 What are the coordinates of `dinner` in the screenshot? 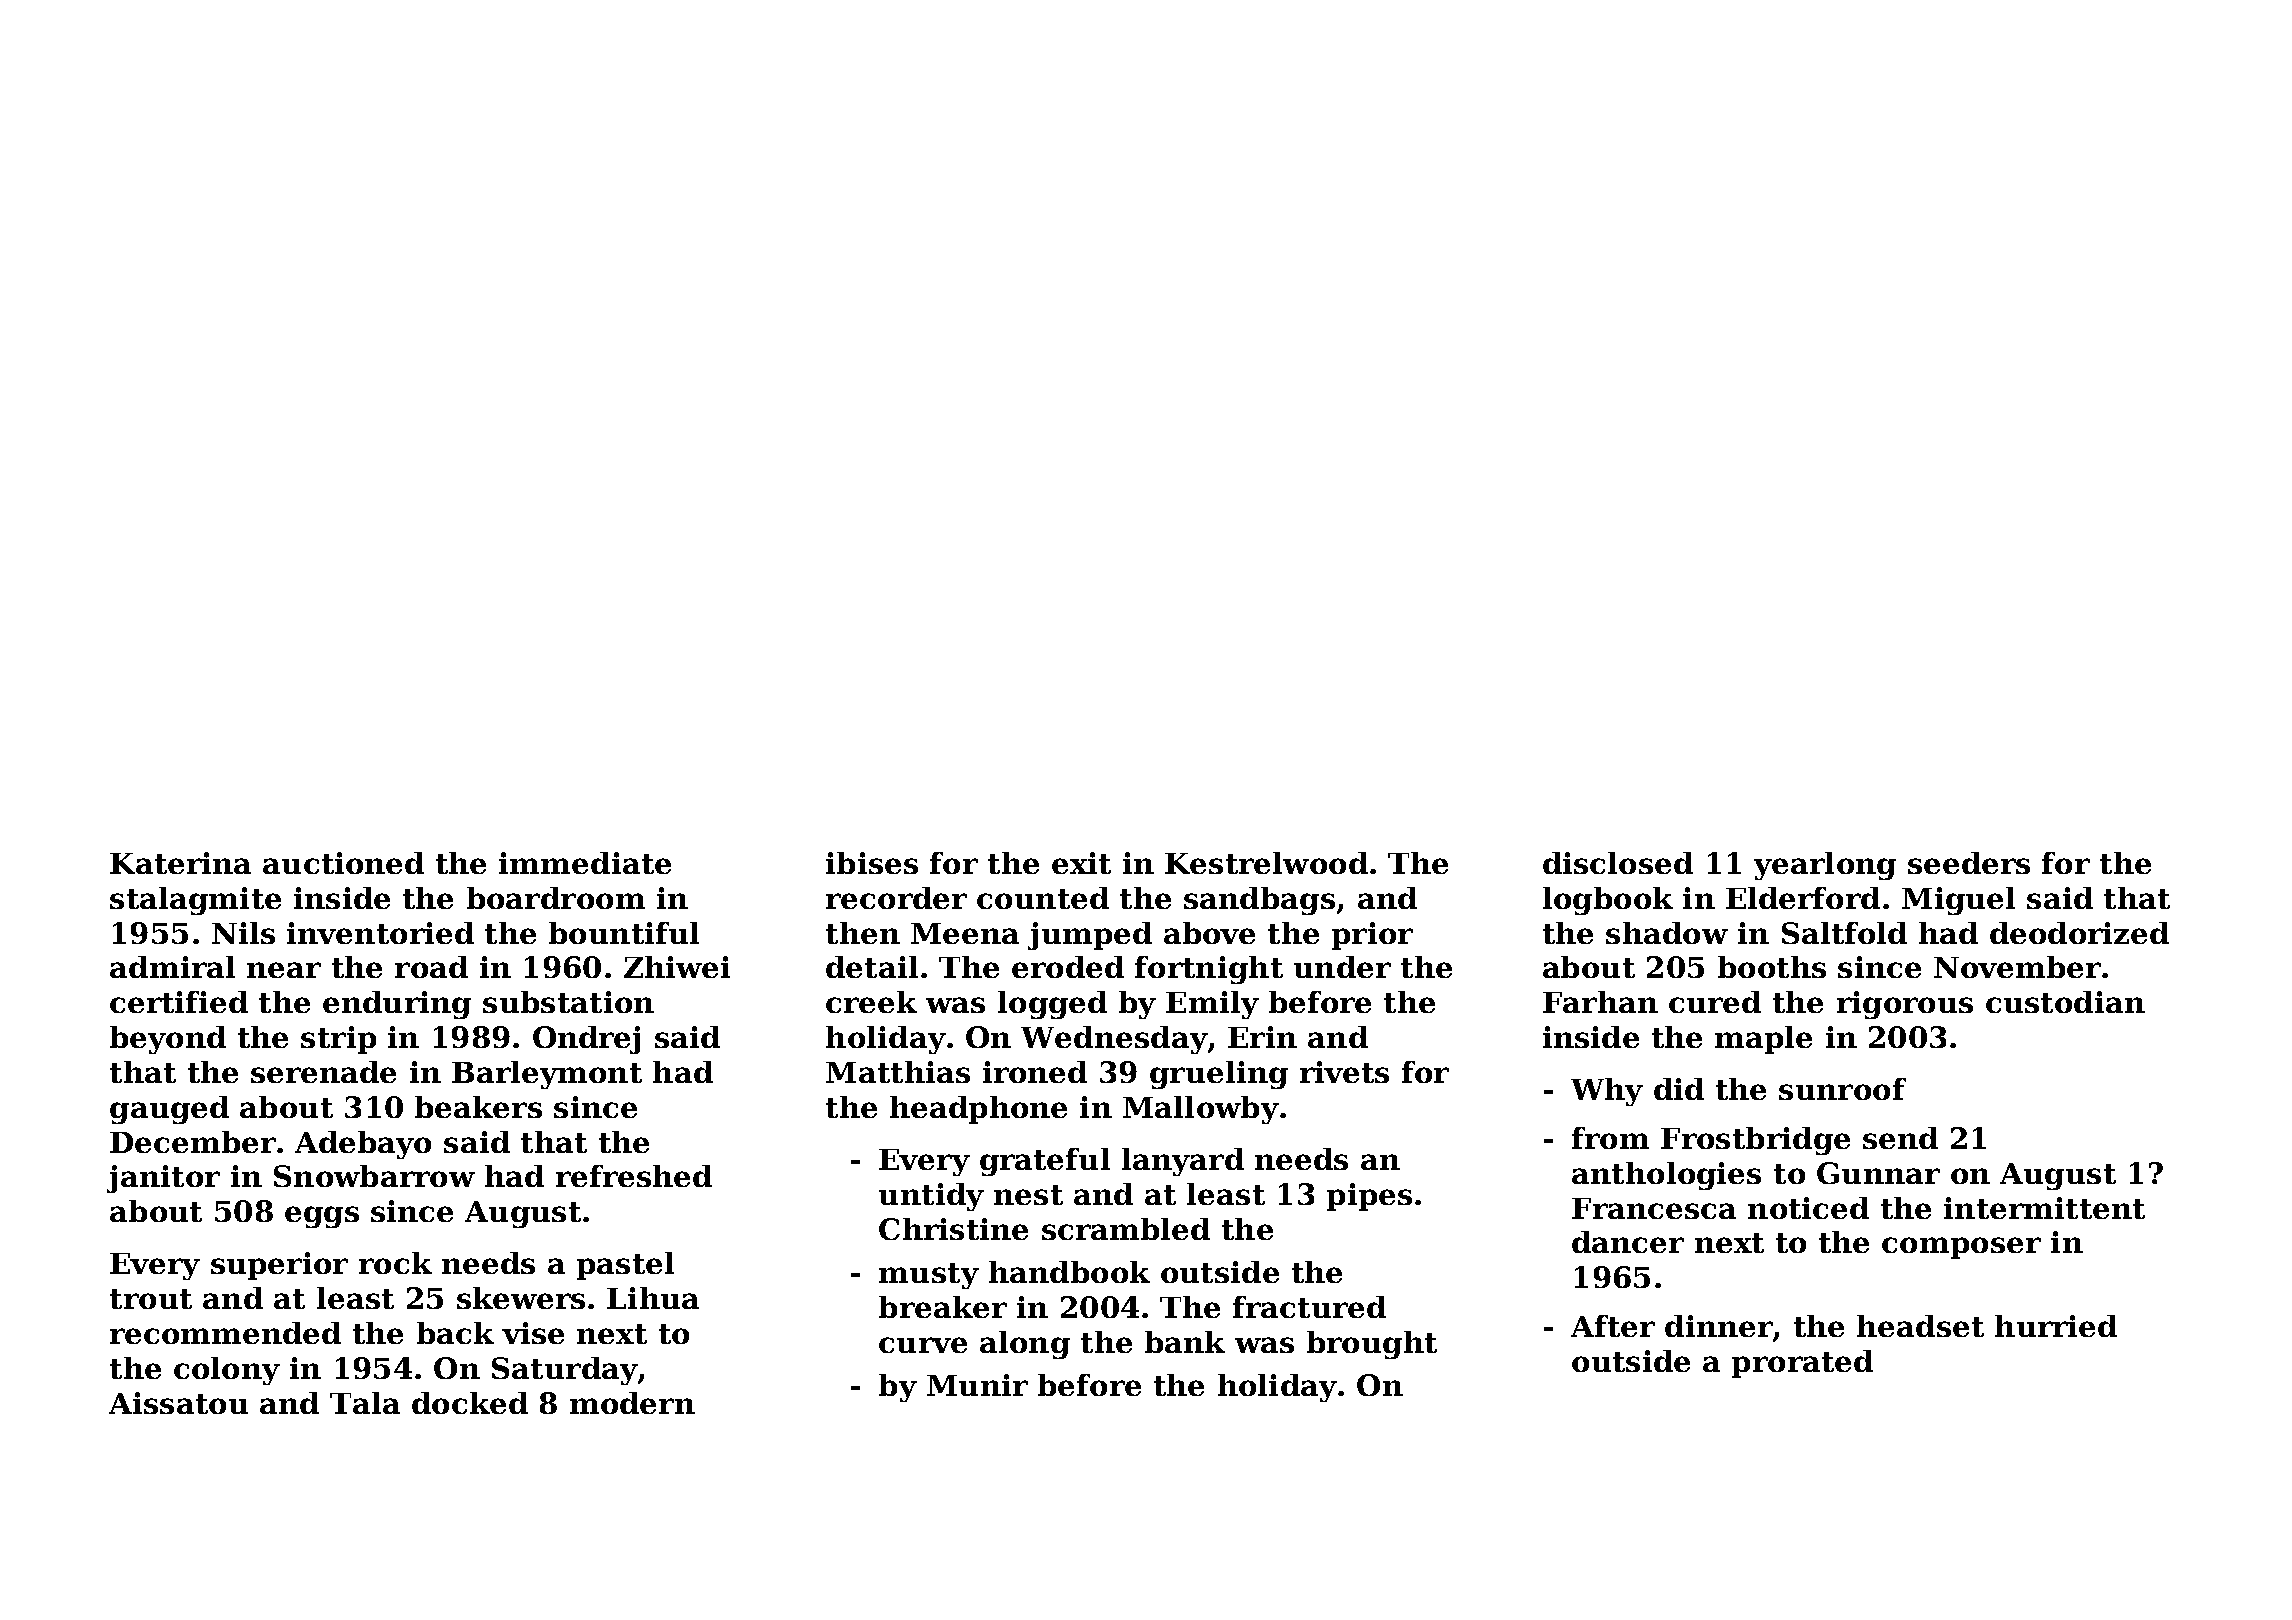 It's located at (1719, 1326).
